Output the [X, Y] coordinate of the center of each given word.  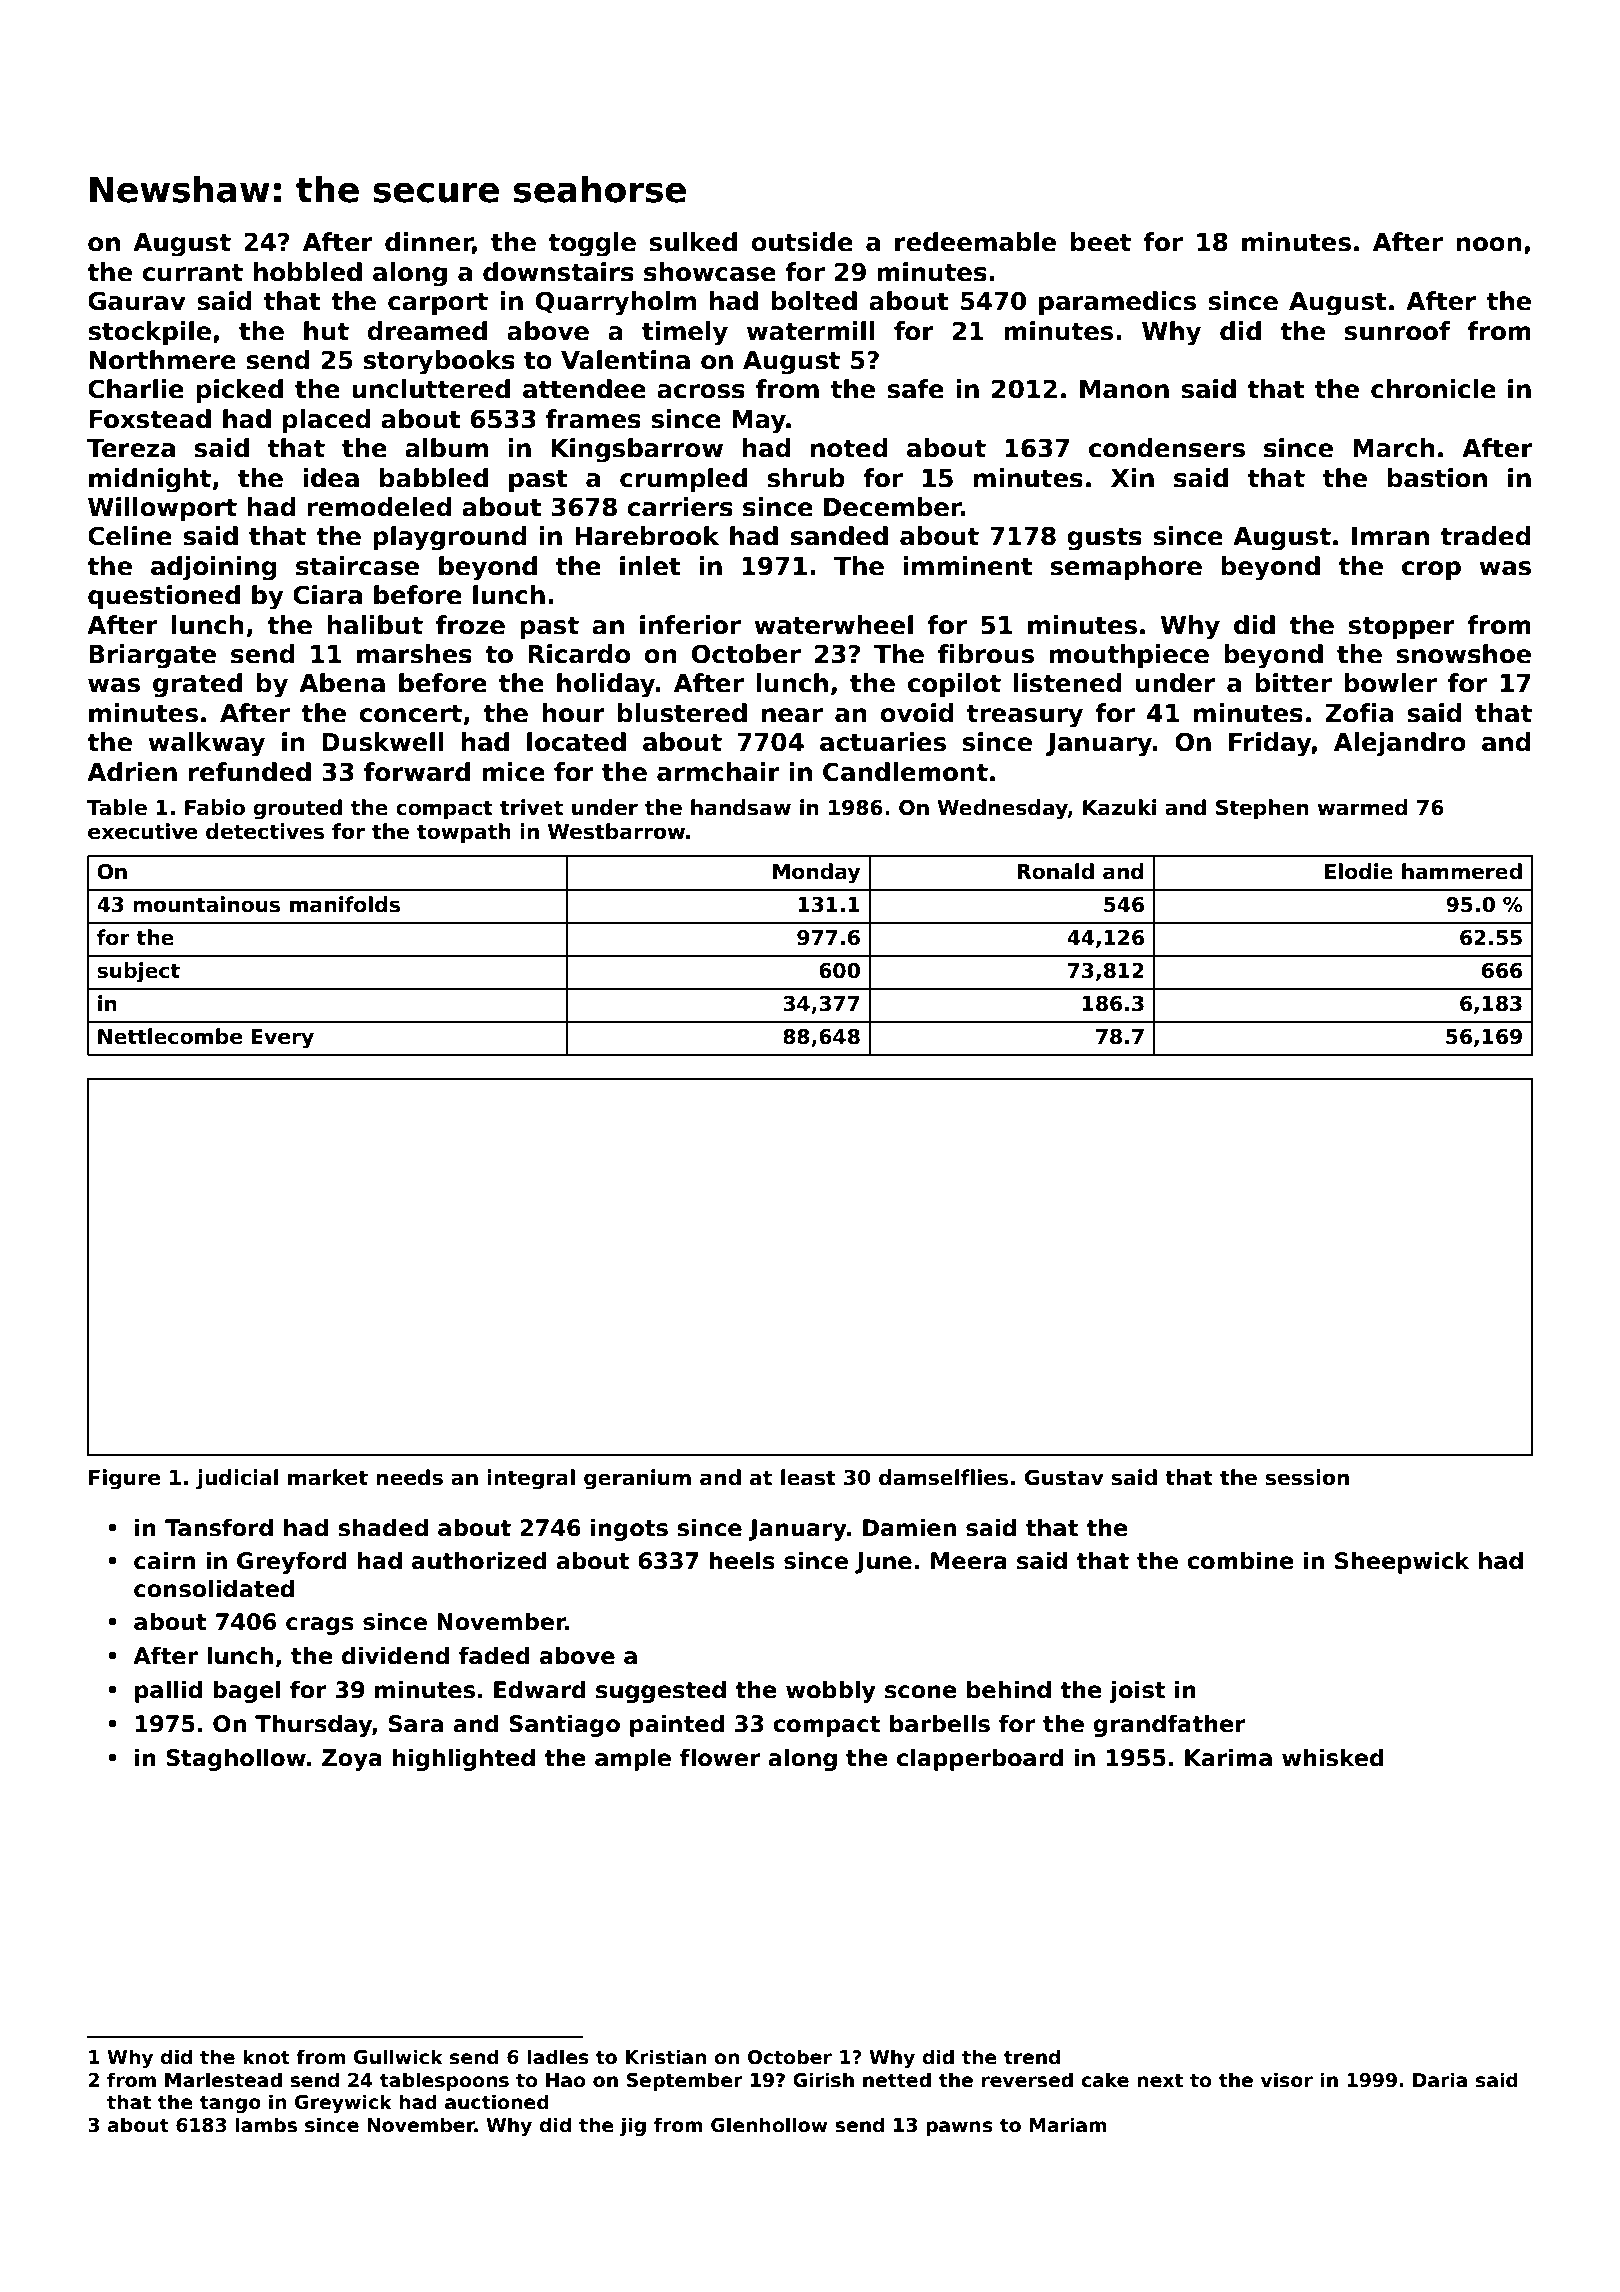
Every [283, 1039]
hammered [1462, 871]
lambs [266, 2125]
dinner [429, 243]
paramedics [1117, 303]
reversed [1027, 2080]
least [808, 1477]
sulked [693, 242]
